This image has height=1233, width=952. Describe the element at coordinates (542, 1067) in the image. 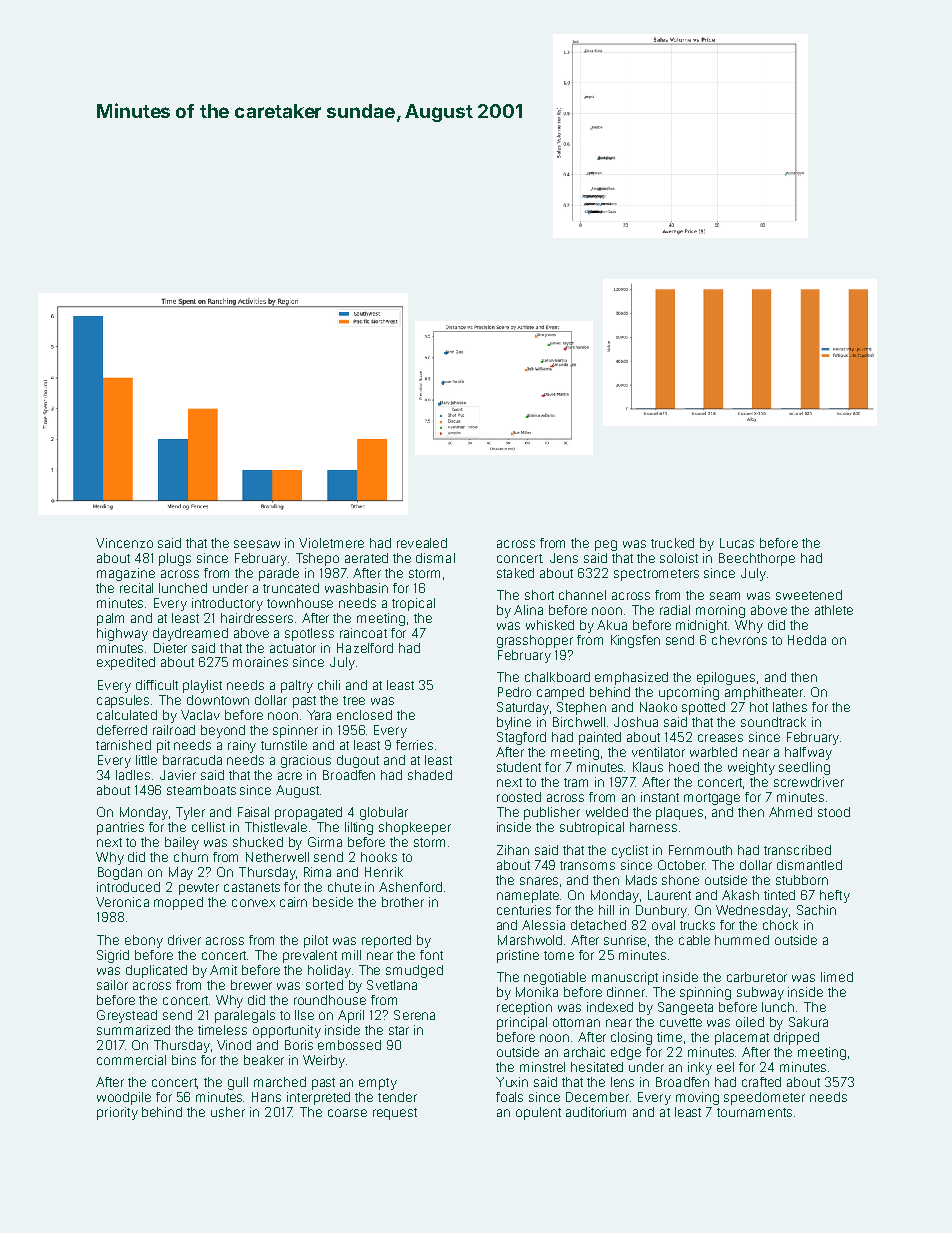

I see `minstrel` at that location.
